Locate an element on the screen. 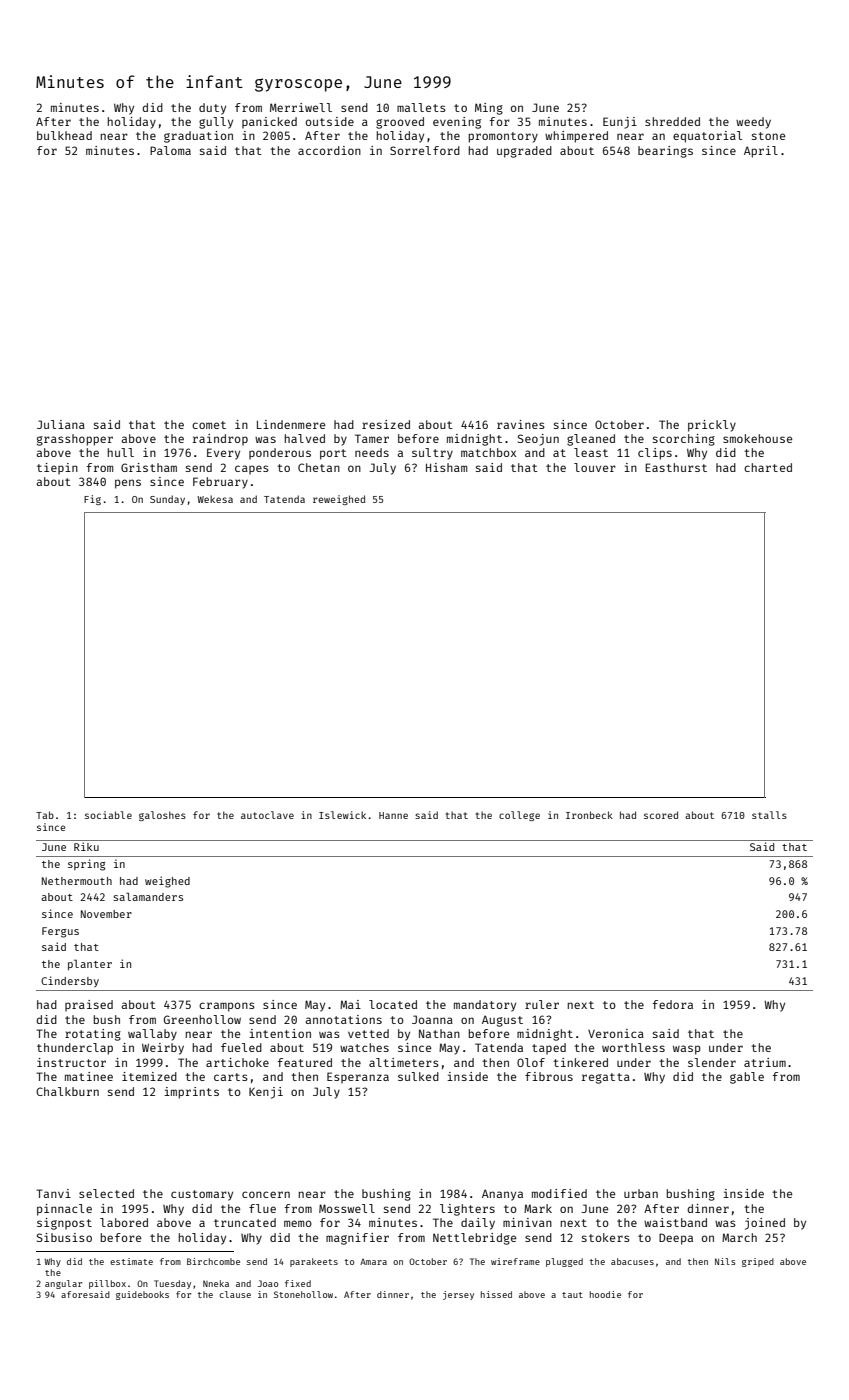 The height and width of the screenshot is (1400, 849). jersey is located at coordinates (458, 1295).
